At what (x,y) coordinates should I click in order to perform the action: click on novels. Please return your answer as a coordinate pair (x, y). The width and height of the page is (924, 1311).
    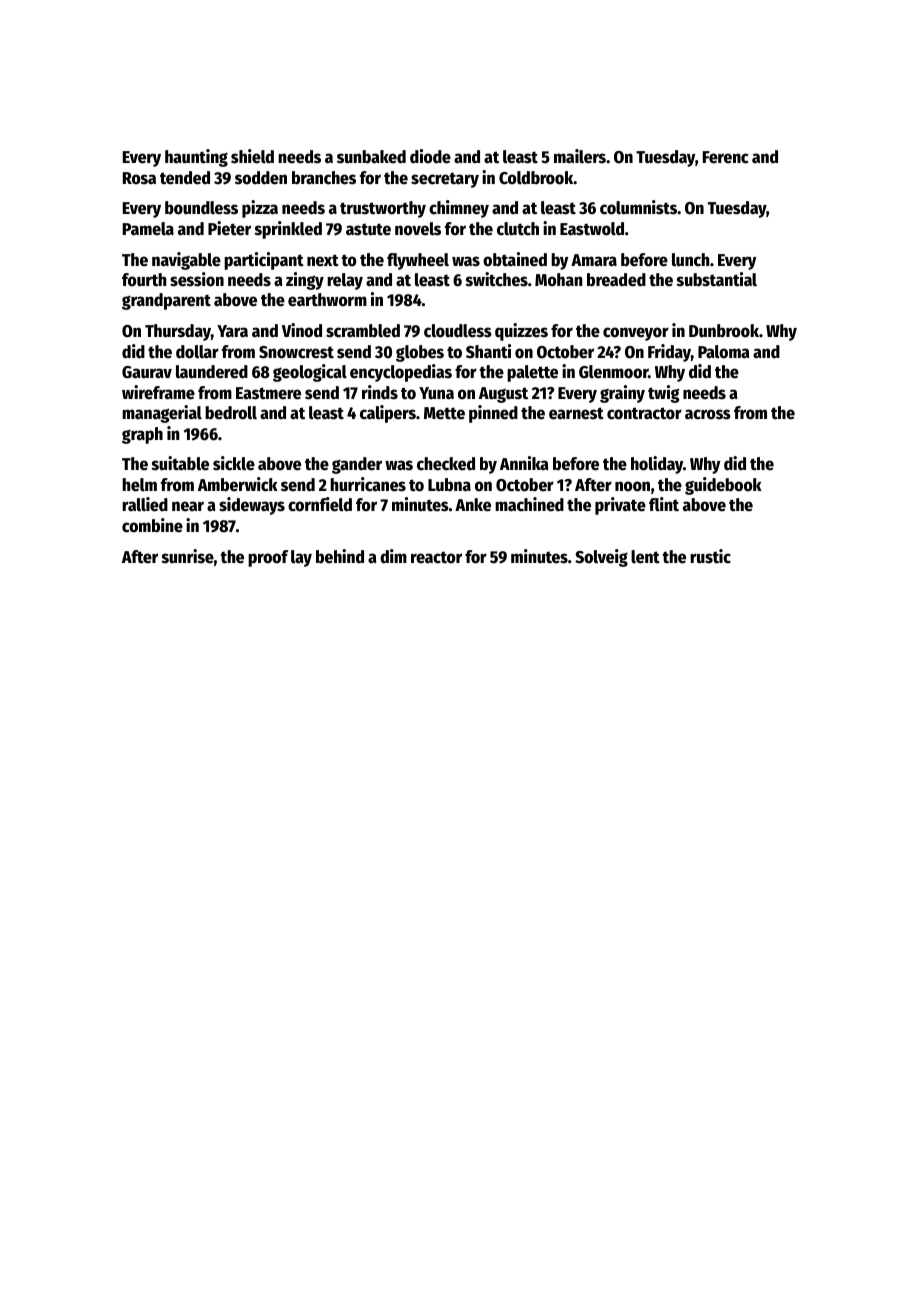
    Looking at the image, I should click on (418, 229).
